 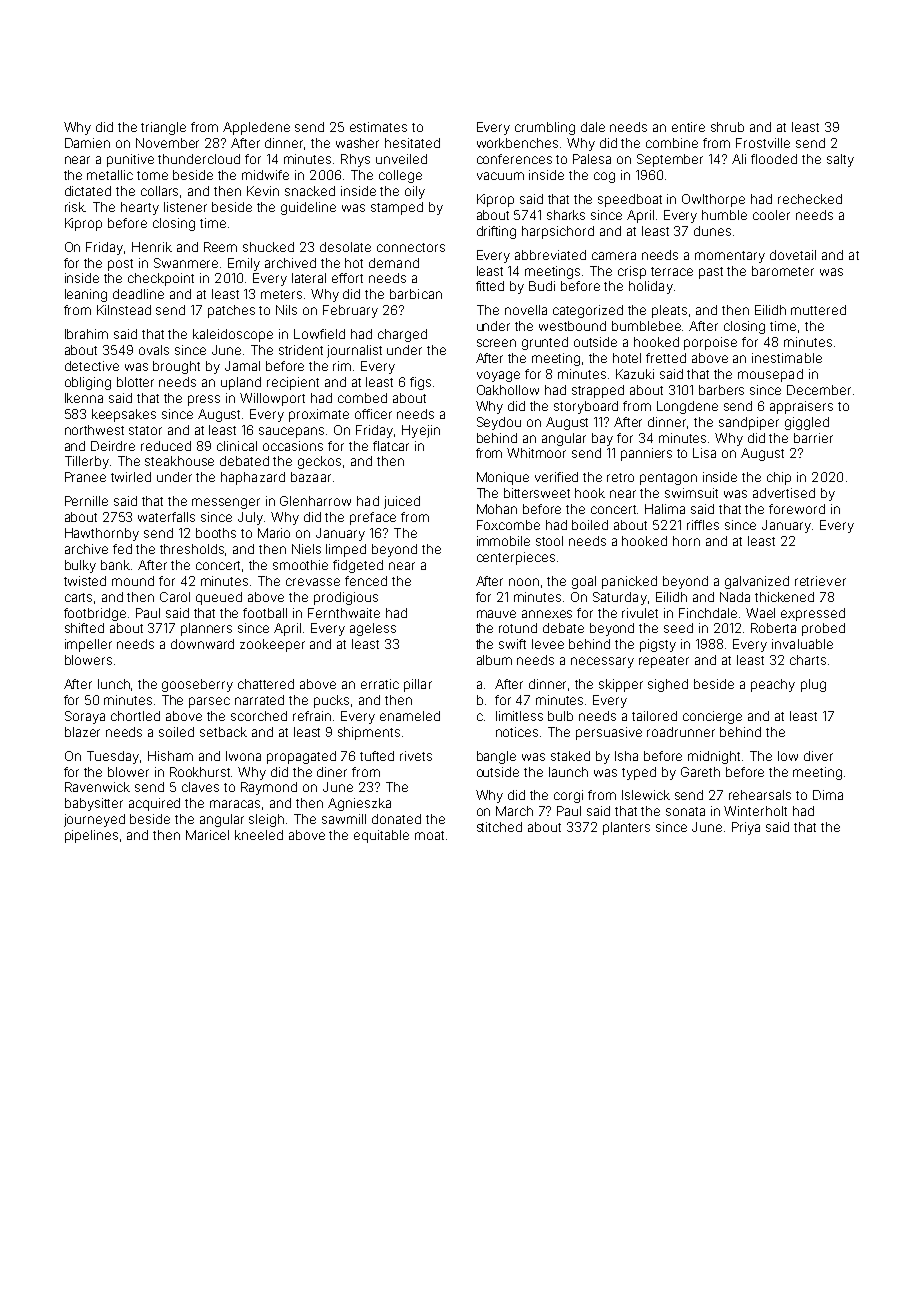 What do you see at coordinates (94, 820) in the screenshot?
I see `journeyed` at bounding box center [94, 820].
